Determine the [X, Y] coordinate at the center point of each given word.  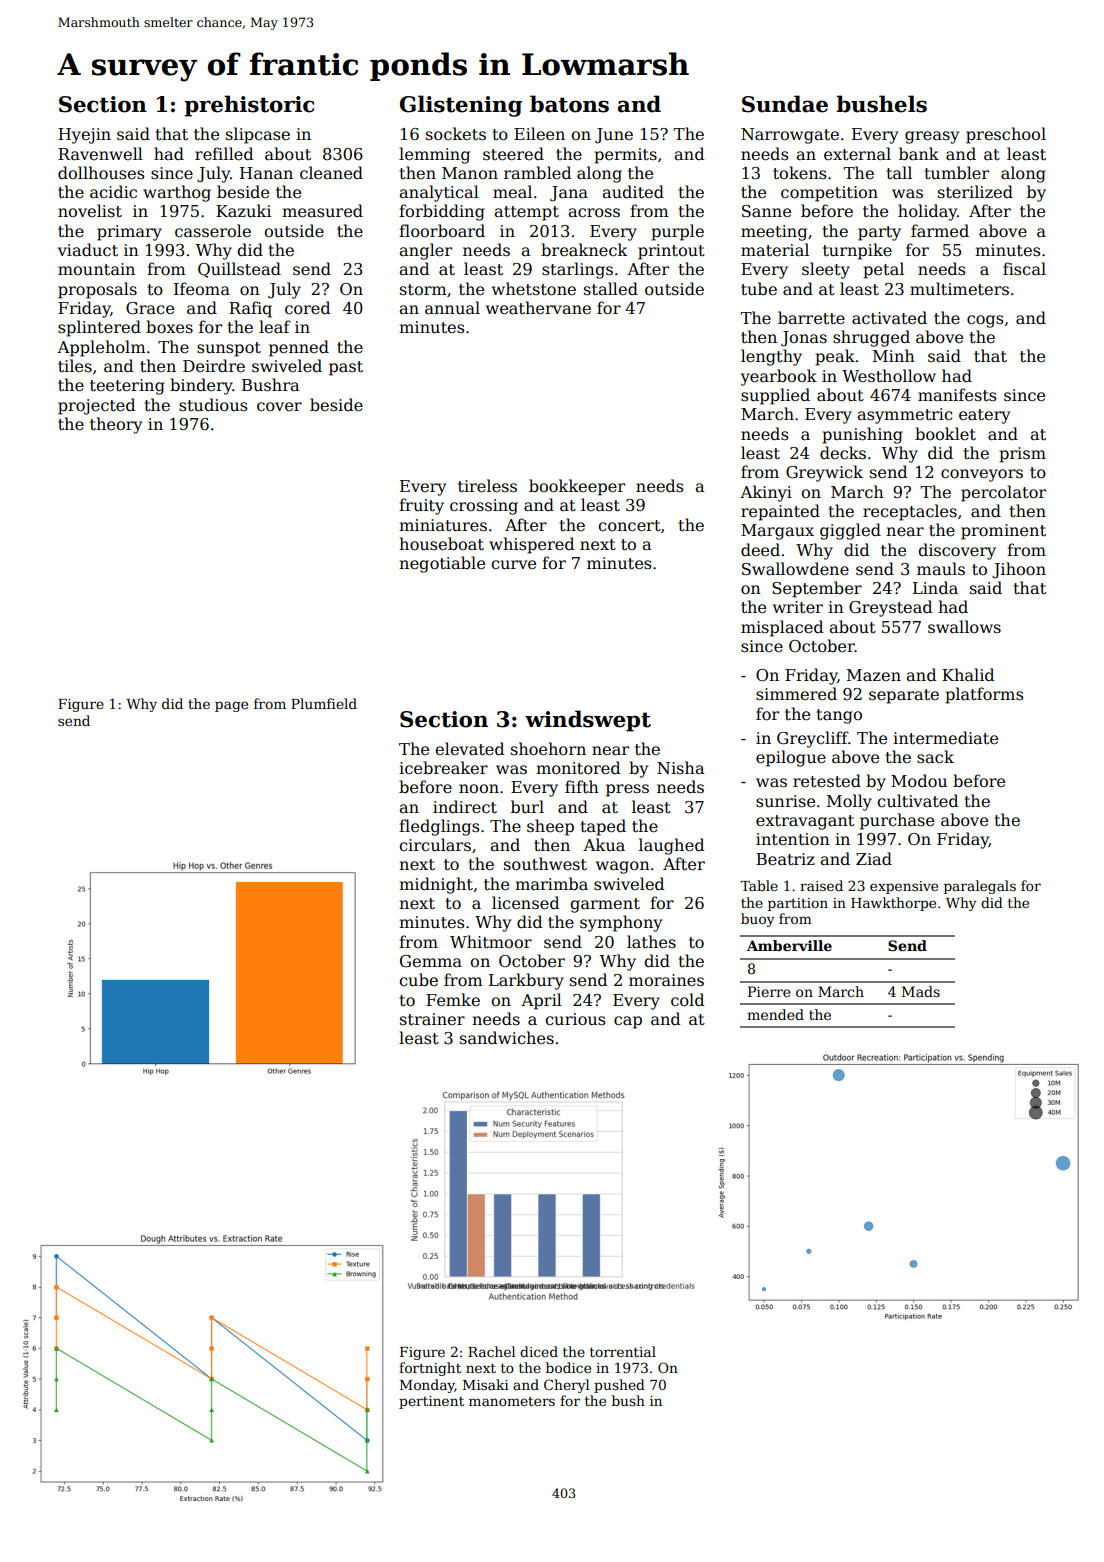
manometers [512, 1401]
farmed [940, 231]
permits [625, 156]
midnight [436, 885]
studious [213, 404]
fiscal [1024, 268]
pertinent [431, 1402]
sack [935, 757]
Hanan [266, 173]
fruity [421, 506]
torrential [623, 1351]
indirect [465, 807]
